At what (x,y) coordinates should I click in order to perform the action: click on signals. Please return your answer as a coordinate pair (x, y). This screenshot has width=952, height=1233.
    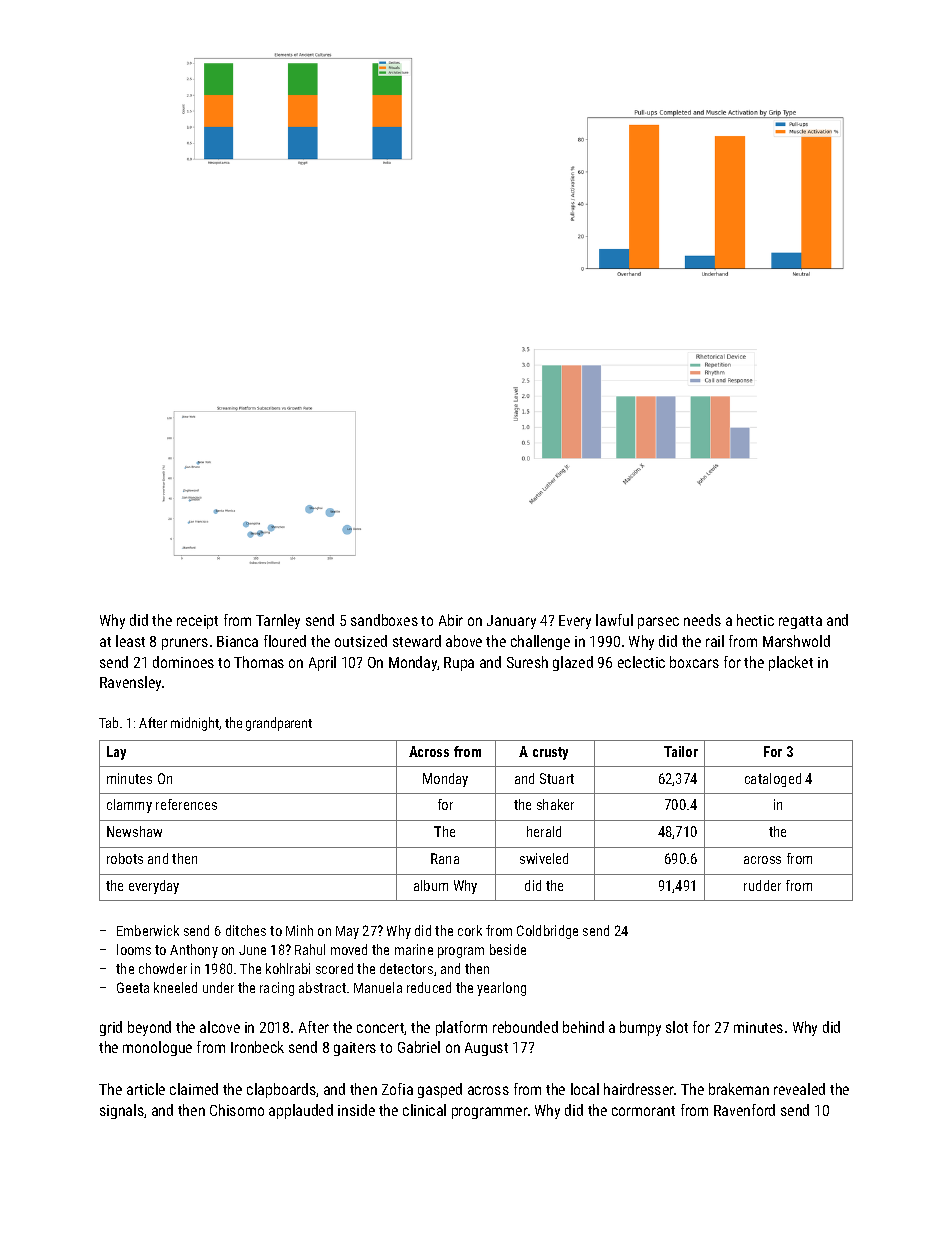
    Looking at the image, I should click on (122, 1111).
